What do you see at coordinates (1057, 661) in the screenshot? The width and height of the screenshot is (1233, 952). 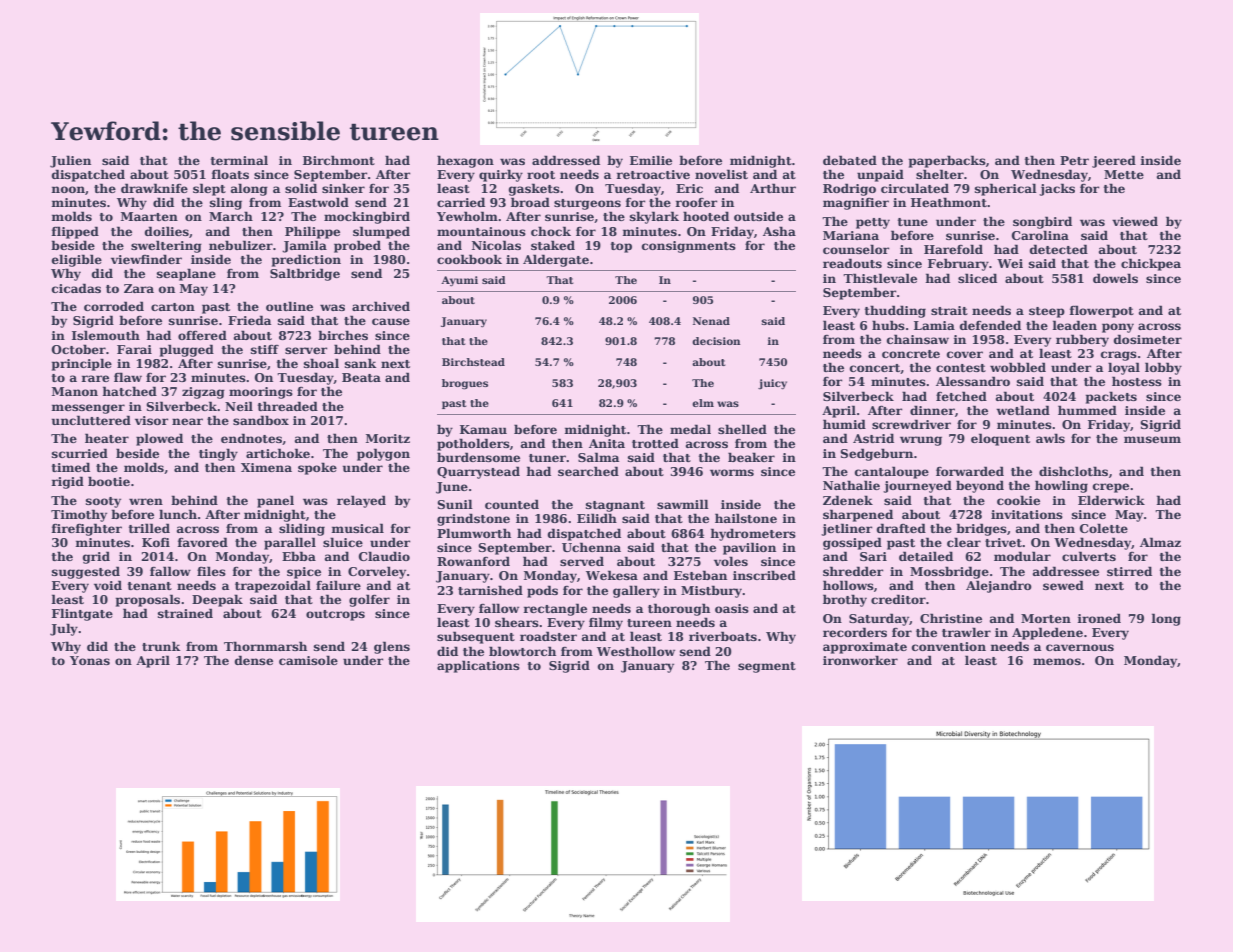 I see `memos` at bounding box center [1057, 661].
